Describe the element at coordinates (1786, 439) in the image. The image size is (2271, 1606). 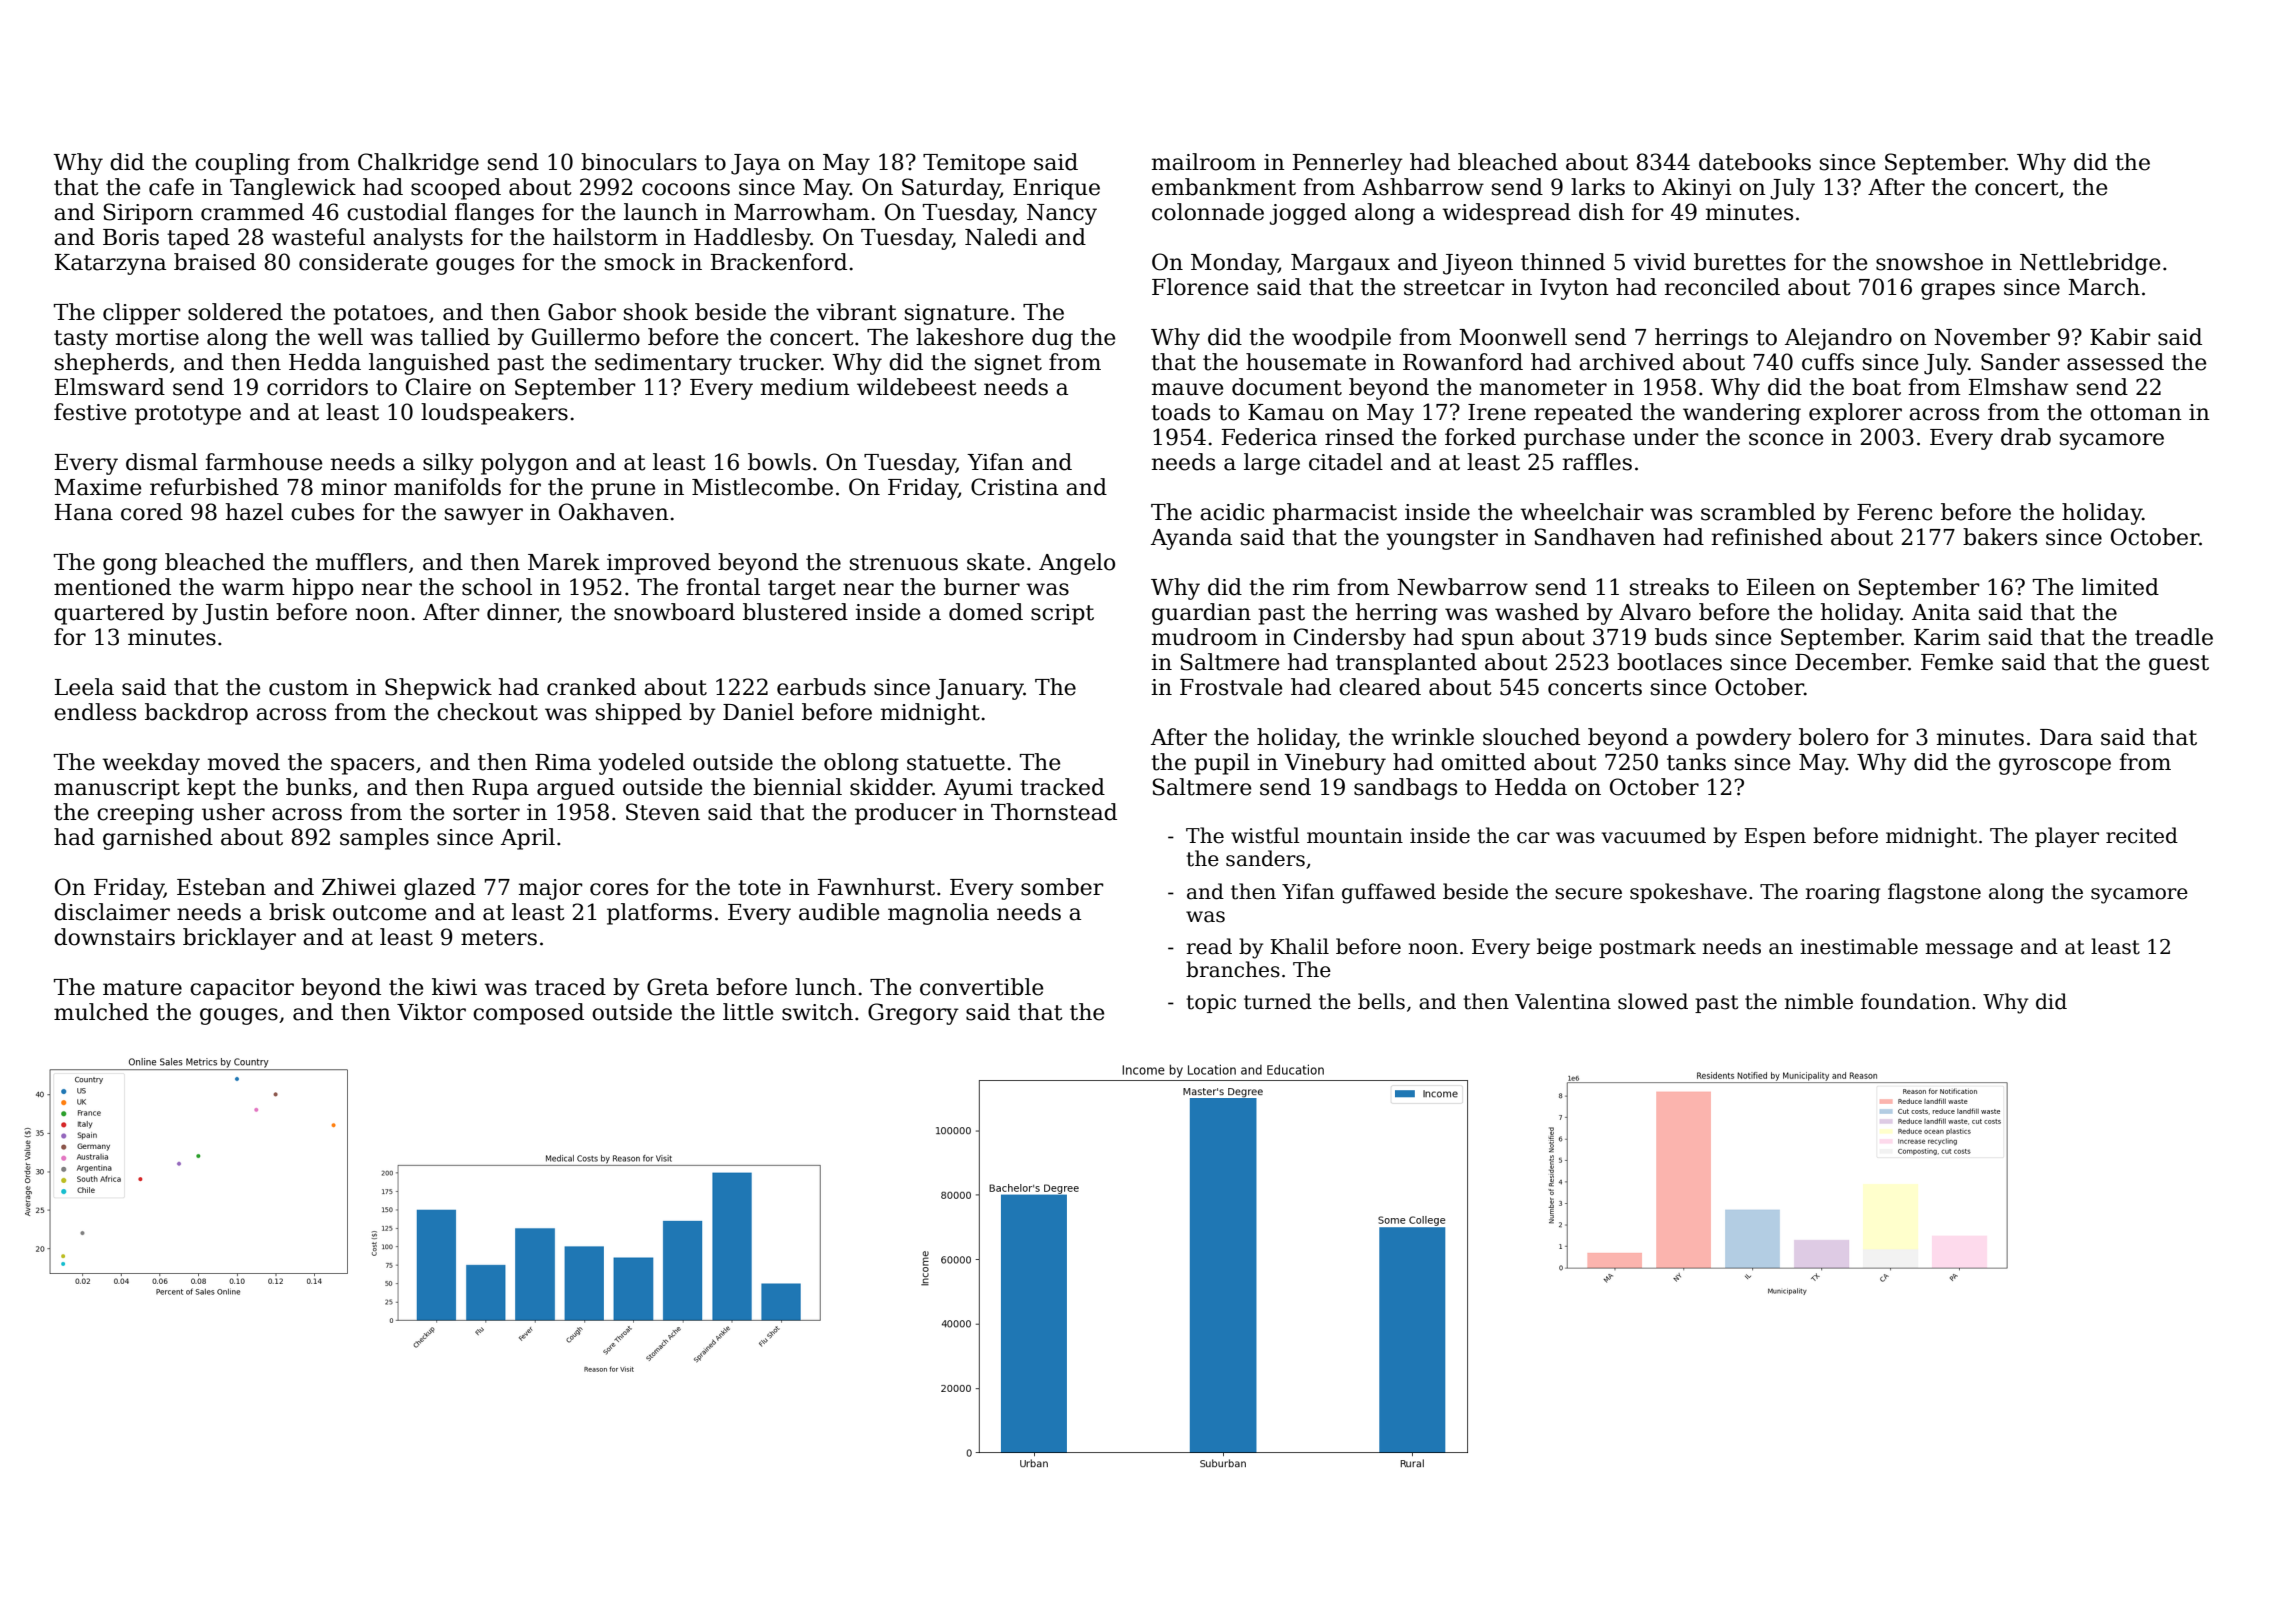
I see `sconce` at that location.
